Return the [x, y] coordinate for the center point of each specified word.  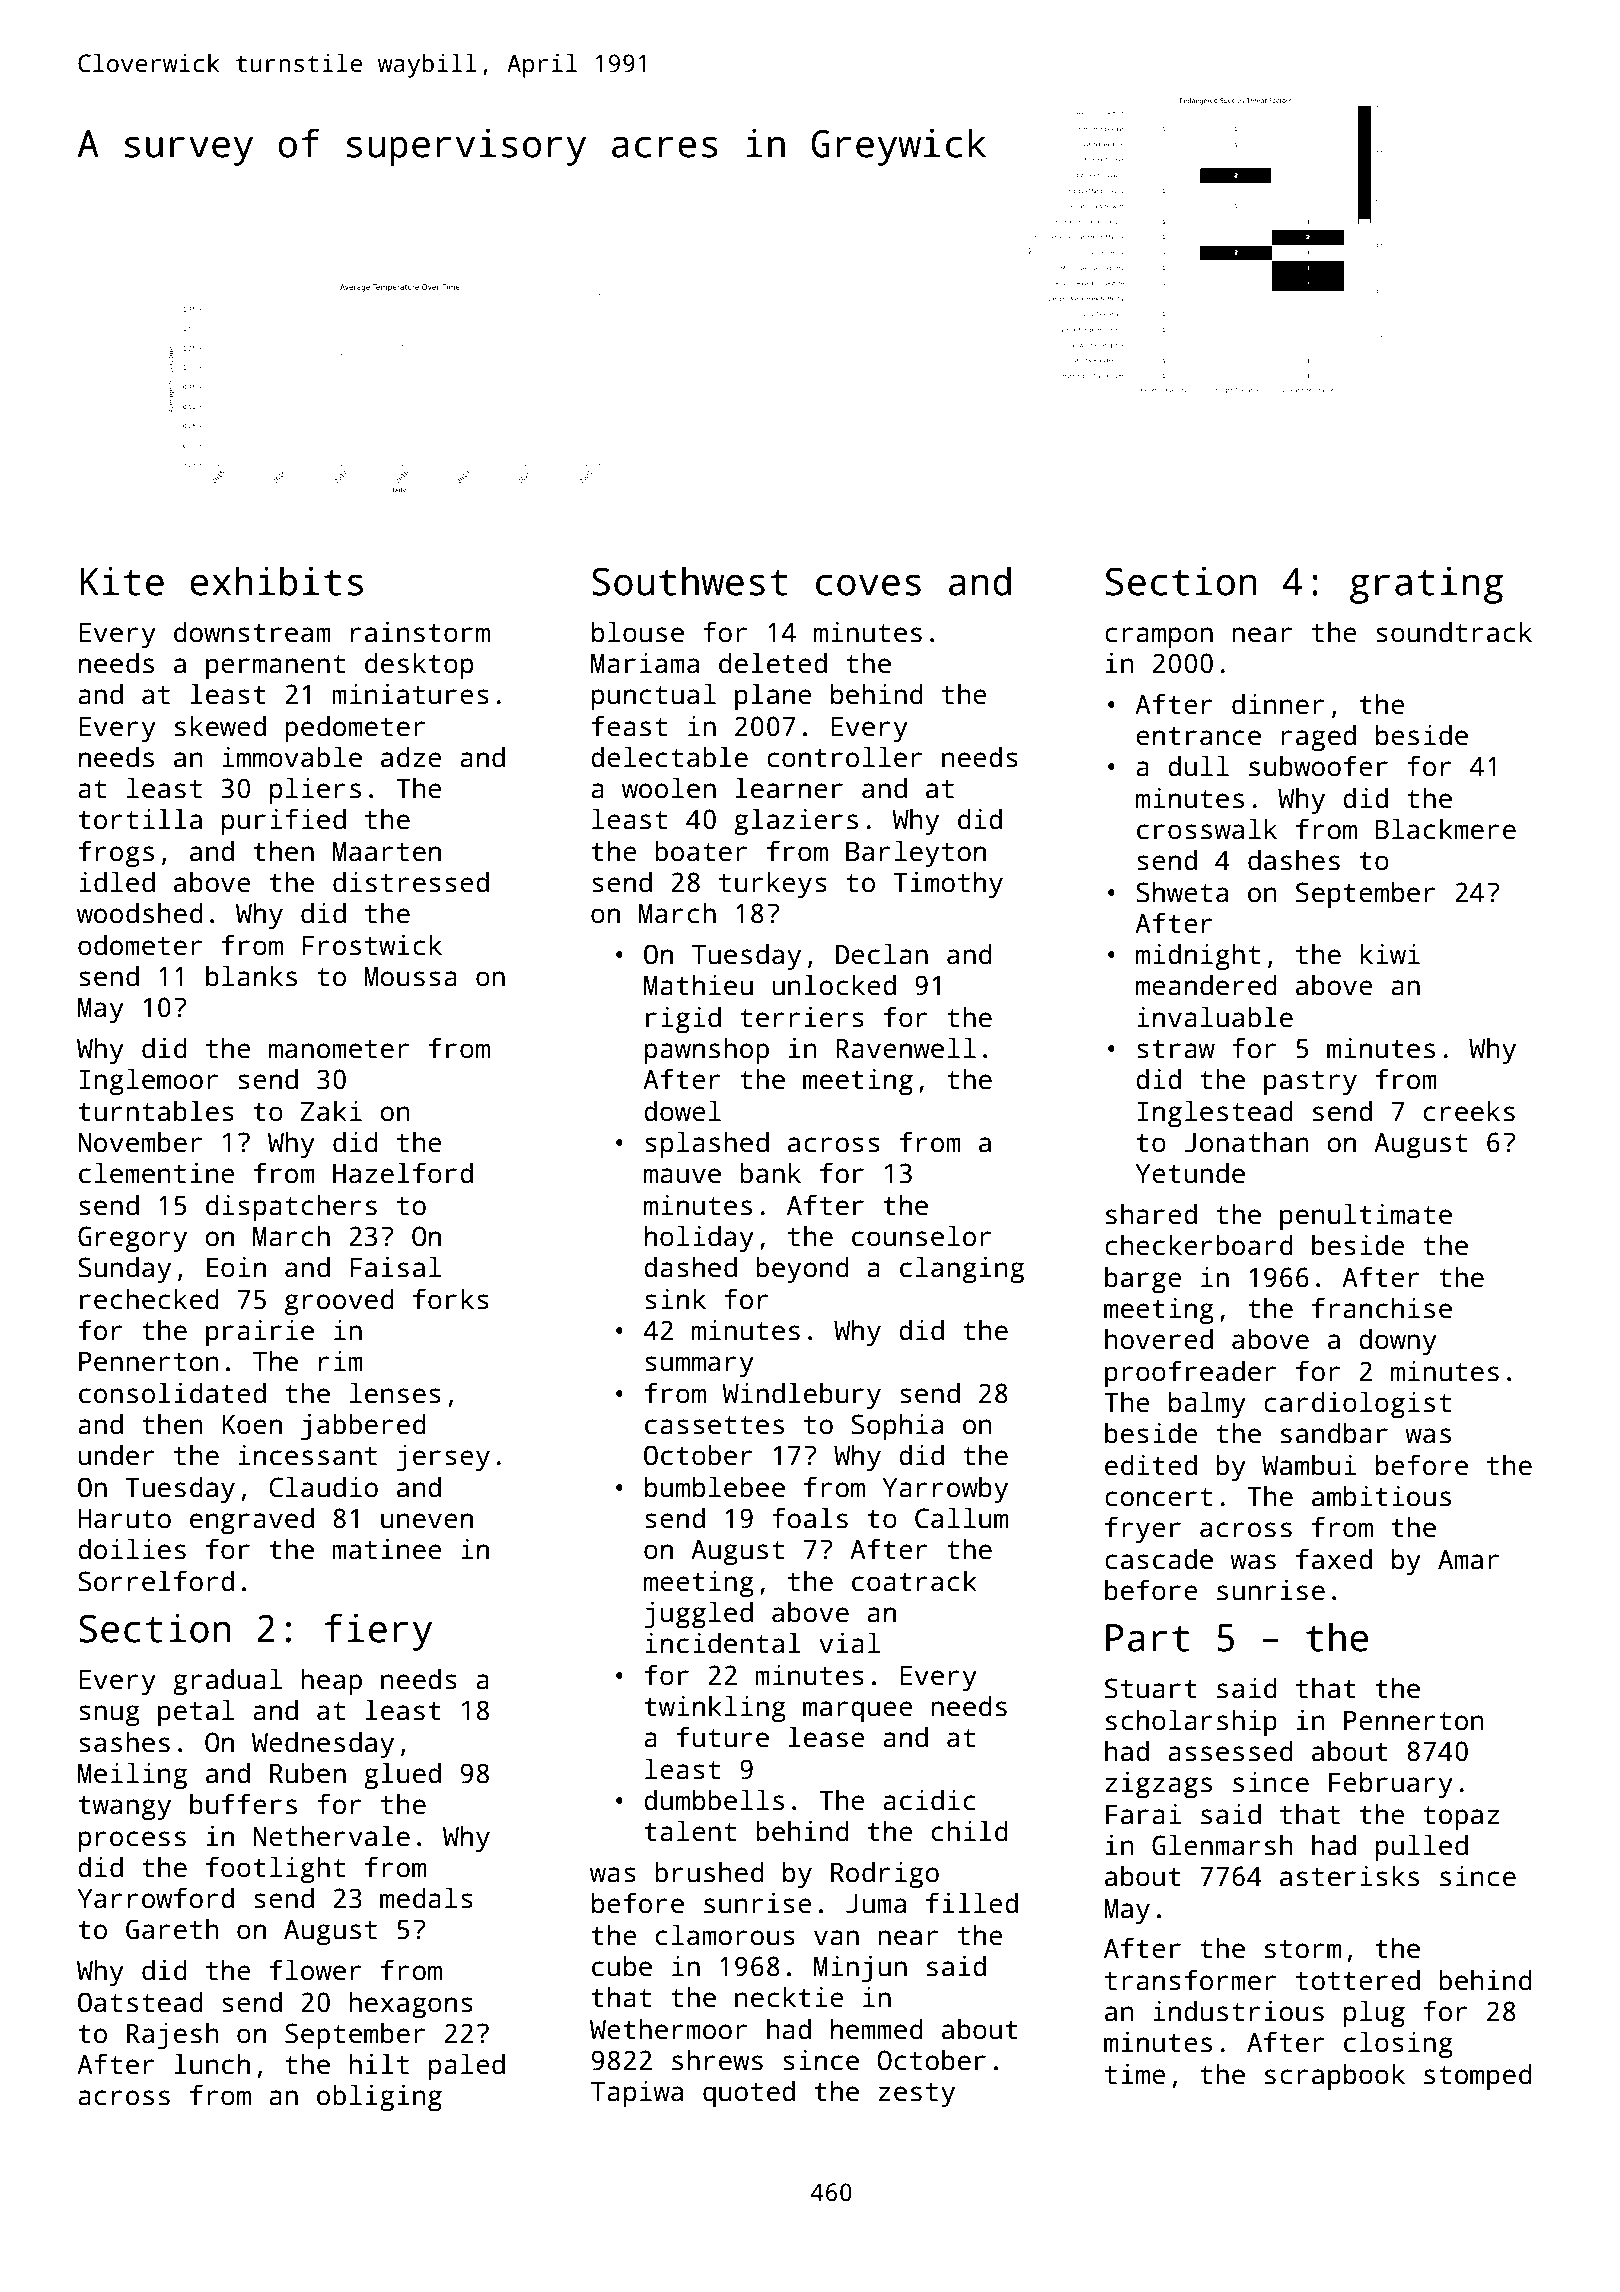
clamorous [725, 1935]
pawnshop [707, 1050]
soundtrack [1454, 632]
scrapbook [1335, 2077]
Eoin [236, 1267]
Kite [122, 581]
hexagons [411, 2004]
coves [868, 585]
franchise [1382, 1308]
